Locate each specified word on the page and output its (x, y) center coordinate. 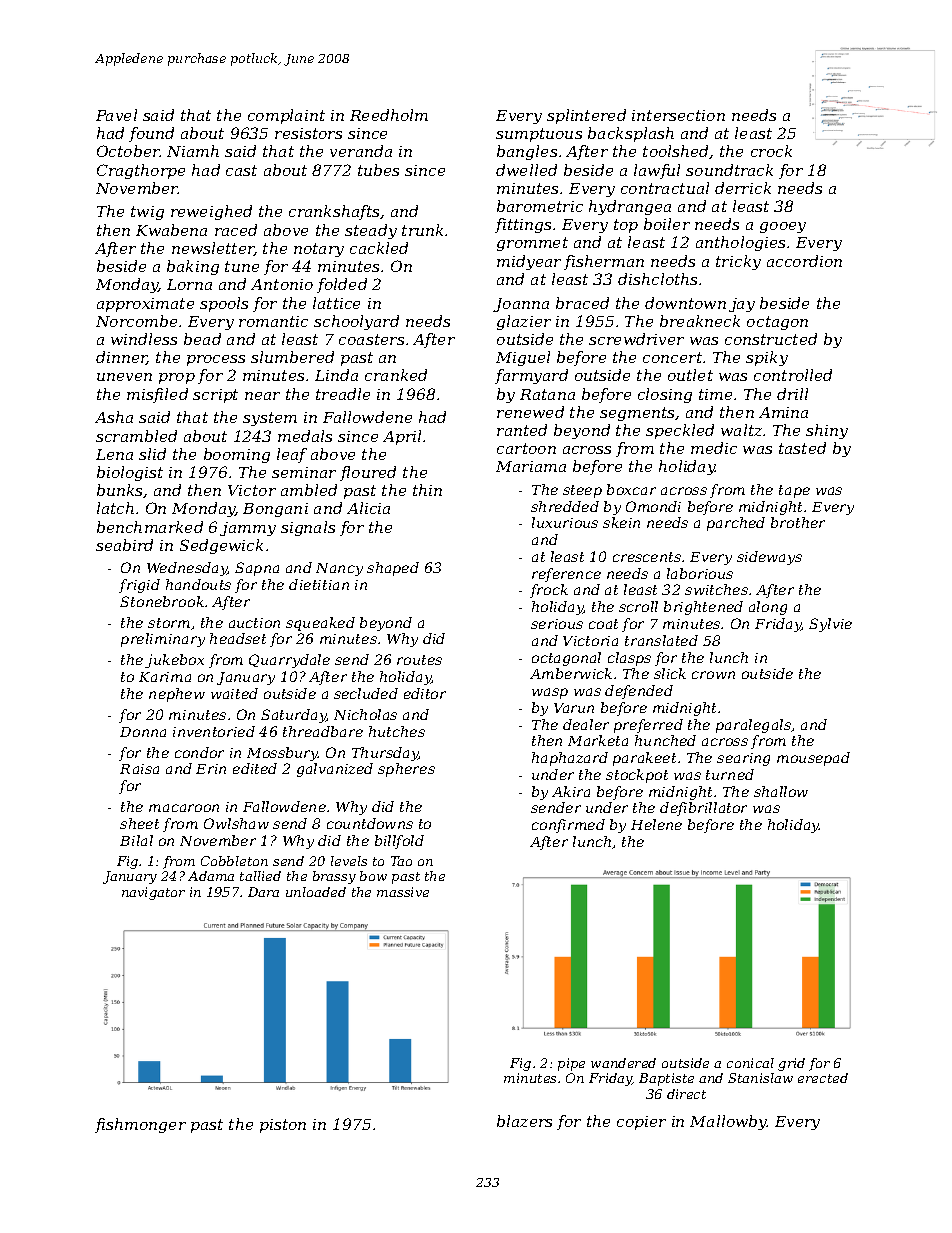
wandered (623, 1063)
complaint (286, 116)
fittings (523, 225)
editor (425, 693)
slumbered (292, 357)
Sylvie (830, 625)
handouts (198, 584)
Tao (401, 861)
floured (368, 473)
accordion (804, 261)
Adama (211, 876)
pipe (571, 1064)
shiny (827, 431)
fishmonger (140, 1125)
